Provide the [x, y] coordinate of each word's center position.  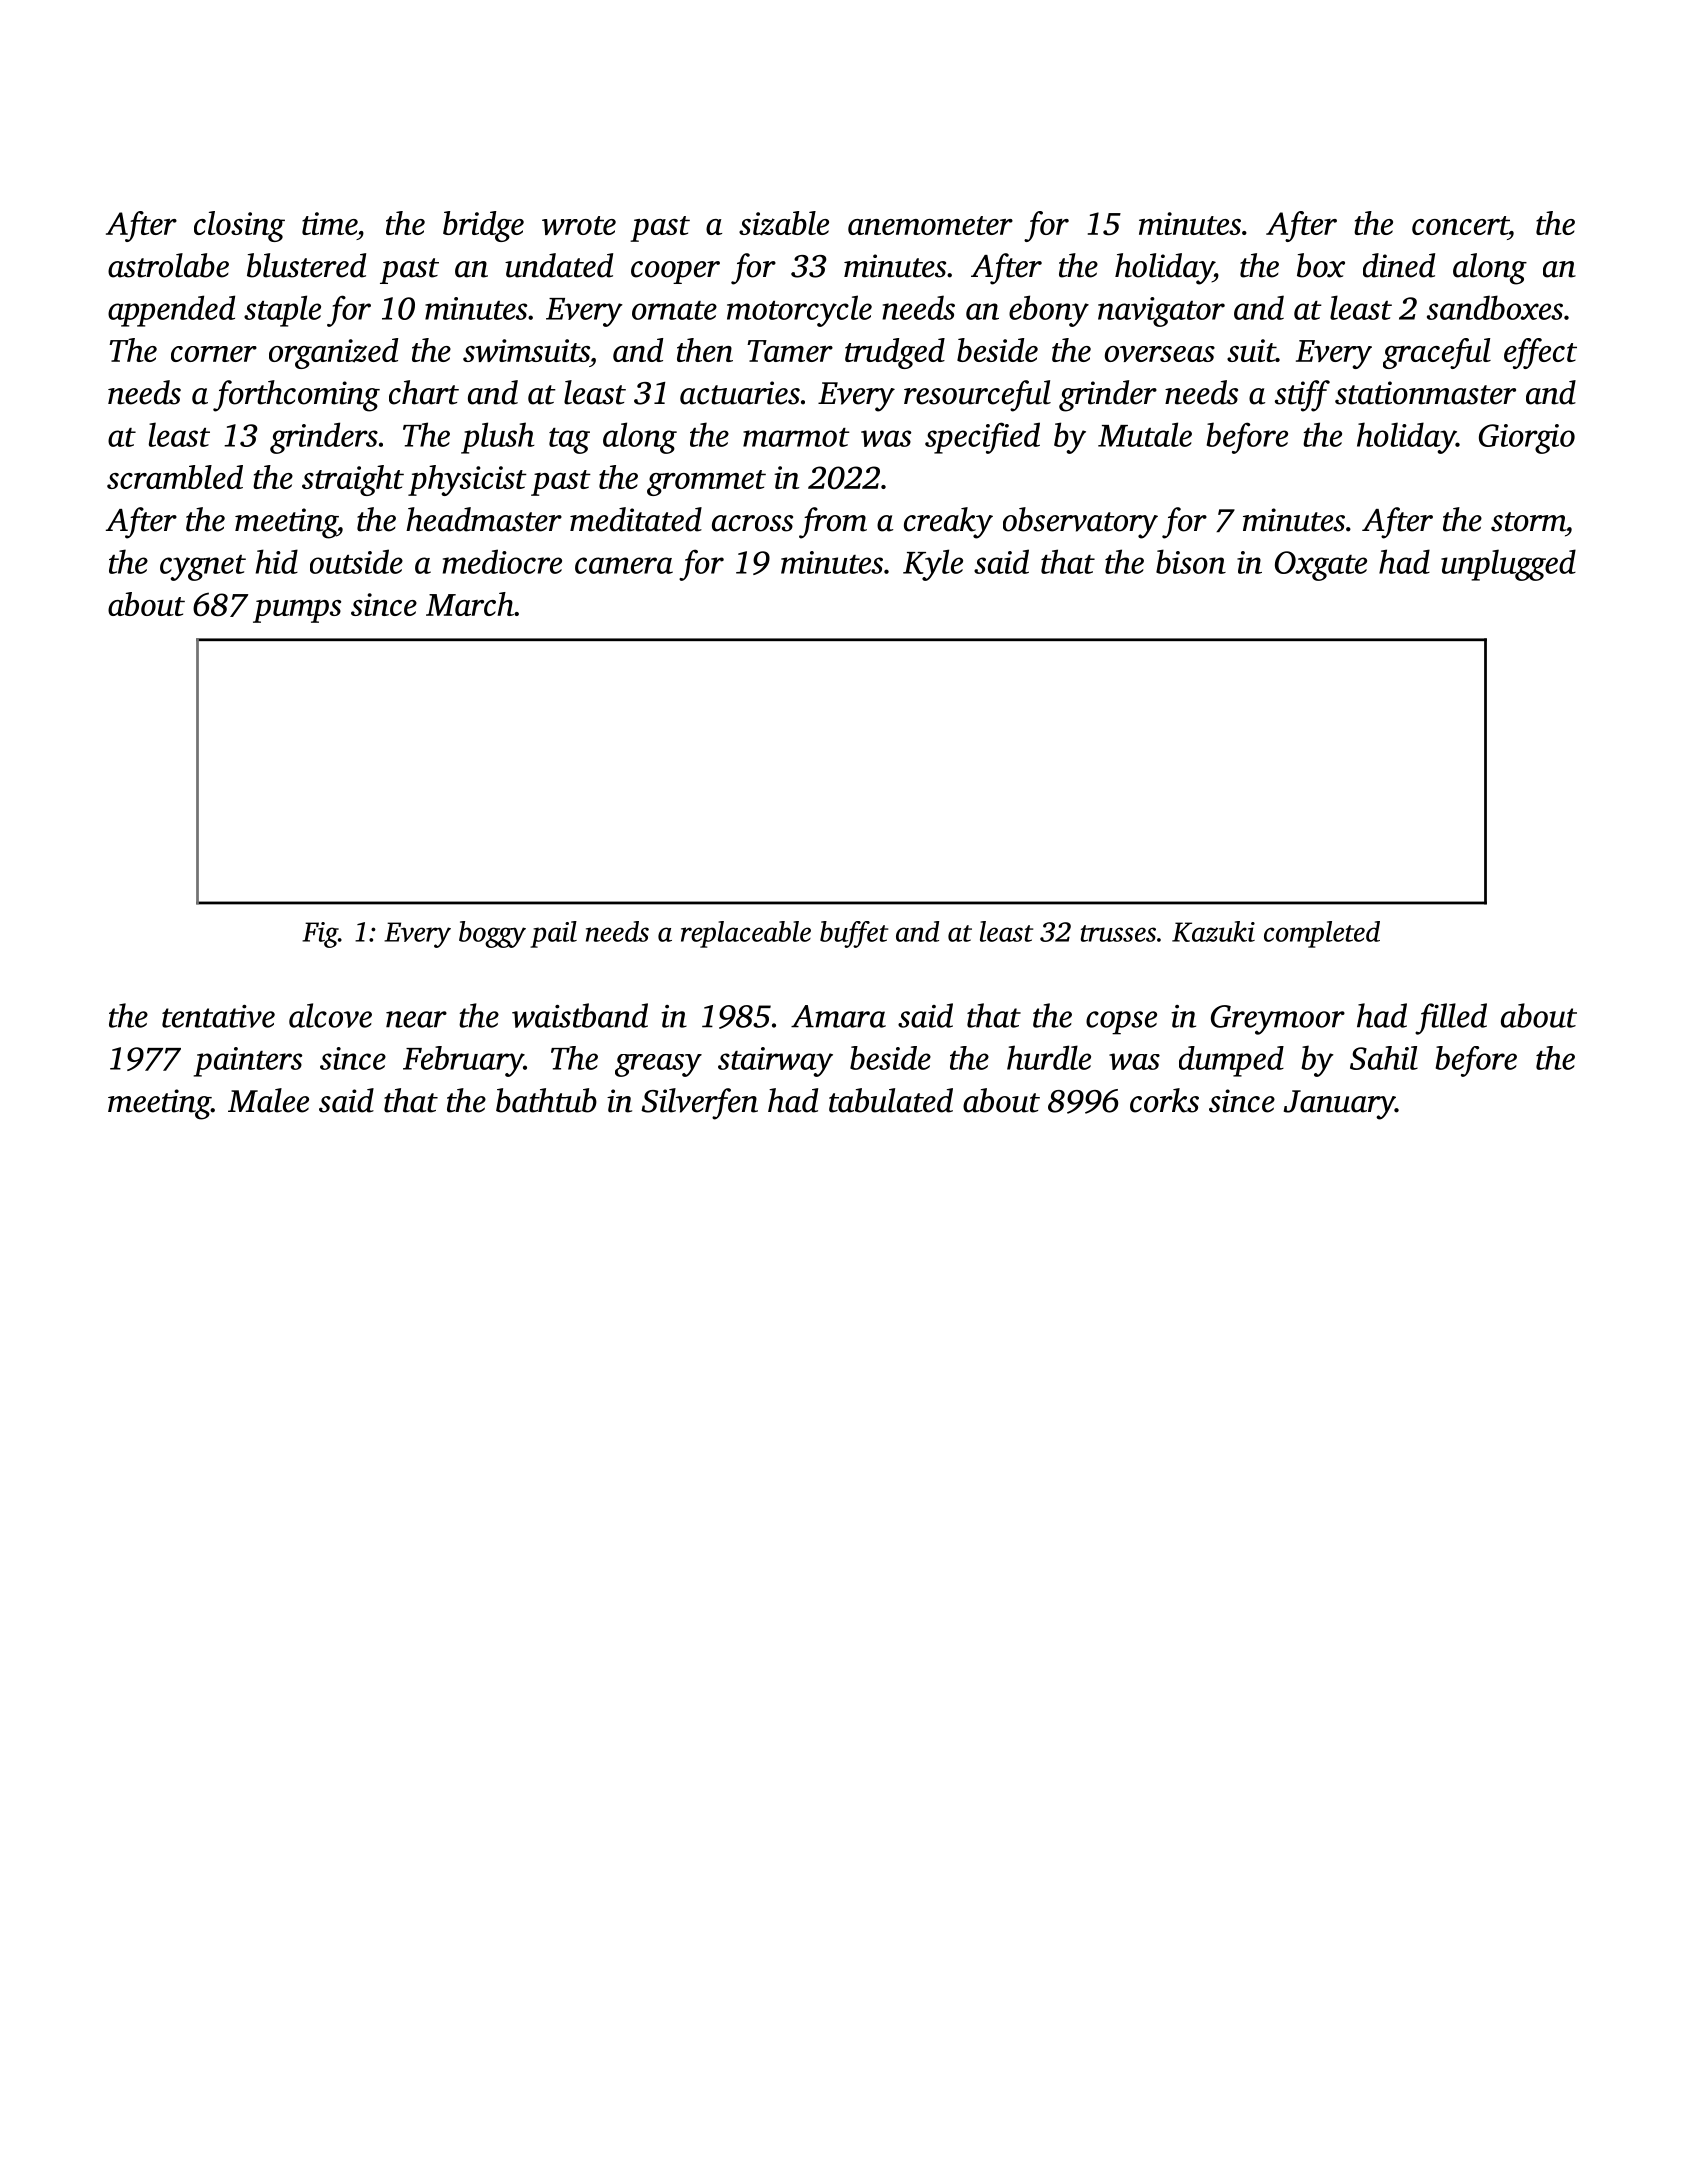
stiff [1302, 396]
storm [1528, 522]
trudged [895, 353]
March [470, 604]
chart [424, 392]
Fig [320, 935]
